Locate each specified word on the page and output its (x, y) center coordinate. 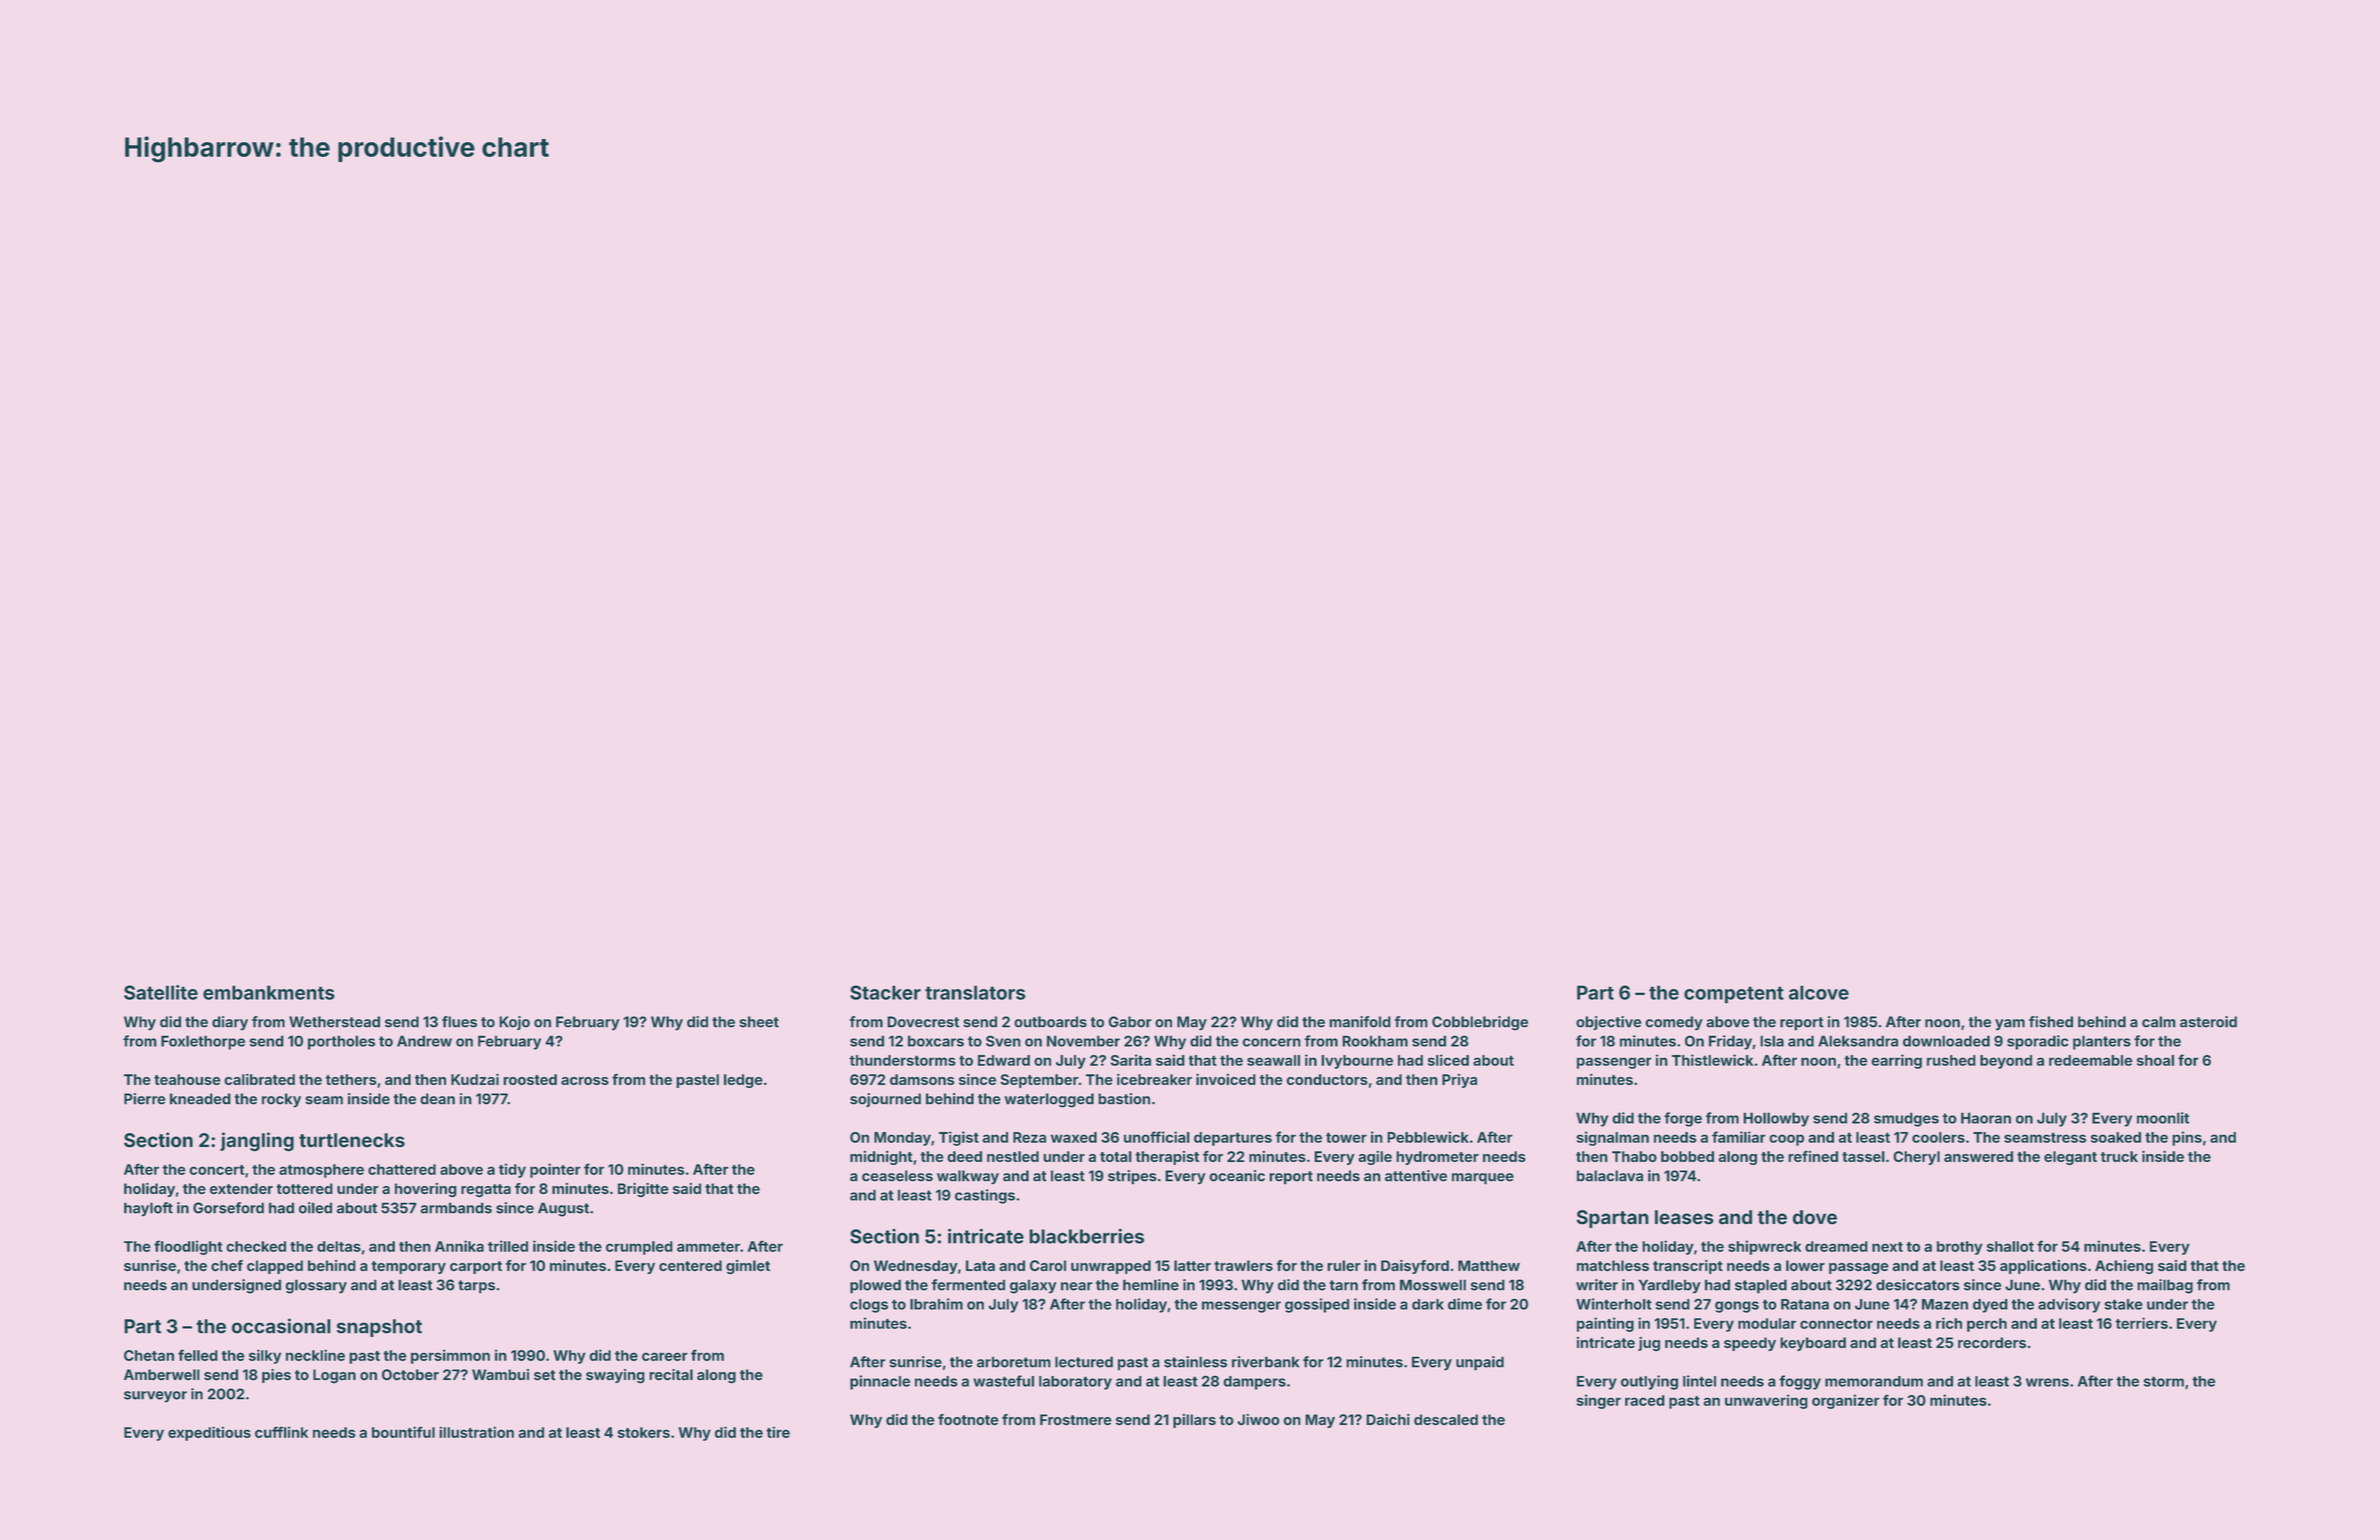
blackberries (1086, 1236)
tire (778, 1432)
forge (1683, 1119)
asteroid (2208, 1022)
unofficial (1157, 1137)
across (585, 1081)
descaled (1446, 1419)
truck (2119, 1156)
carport (476, 1267)
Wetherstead (334, 1022)
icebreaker (1154, 1079)
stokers (644, 1432)
